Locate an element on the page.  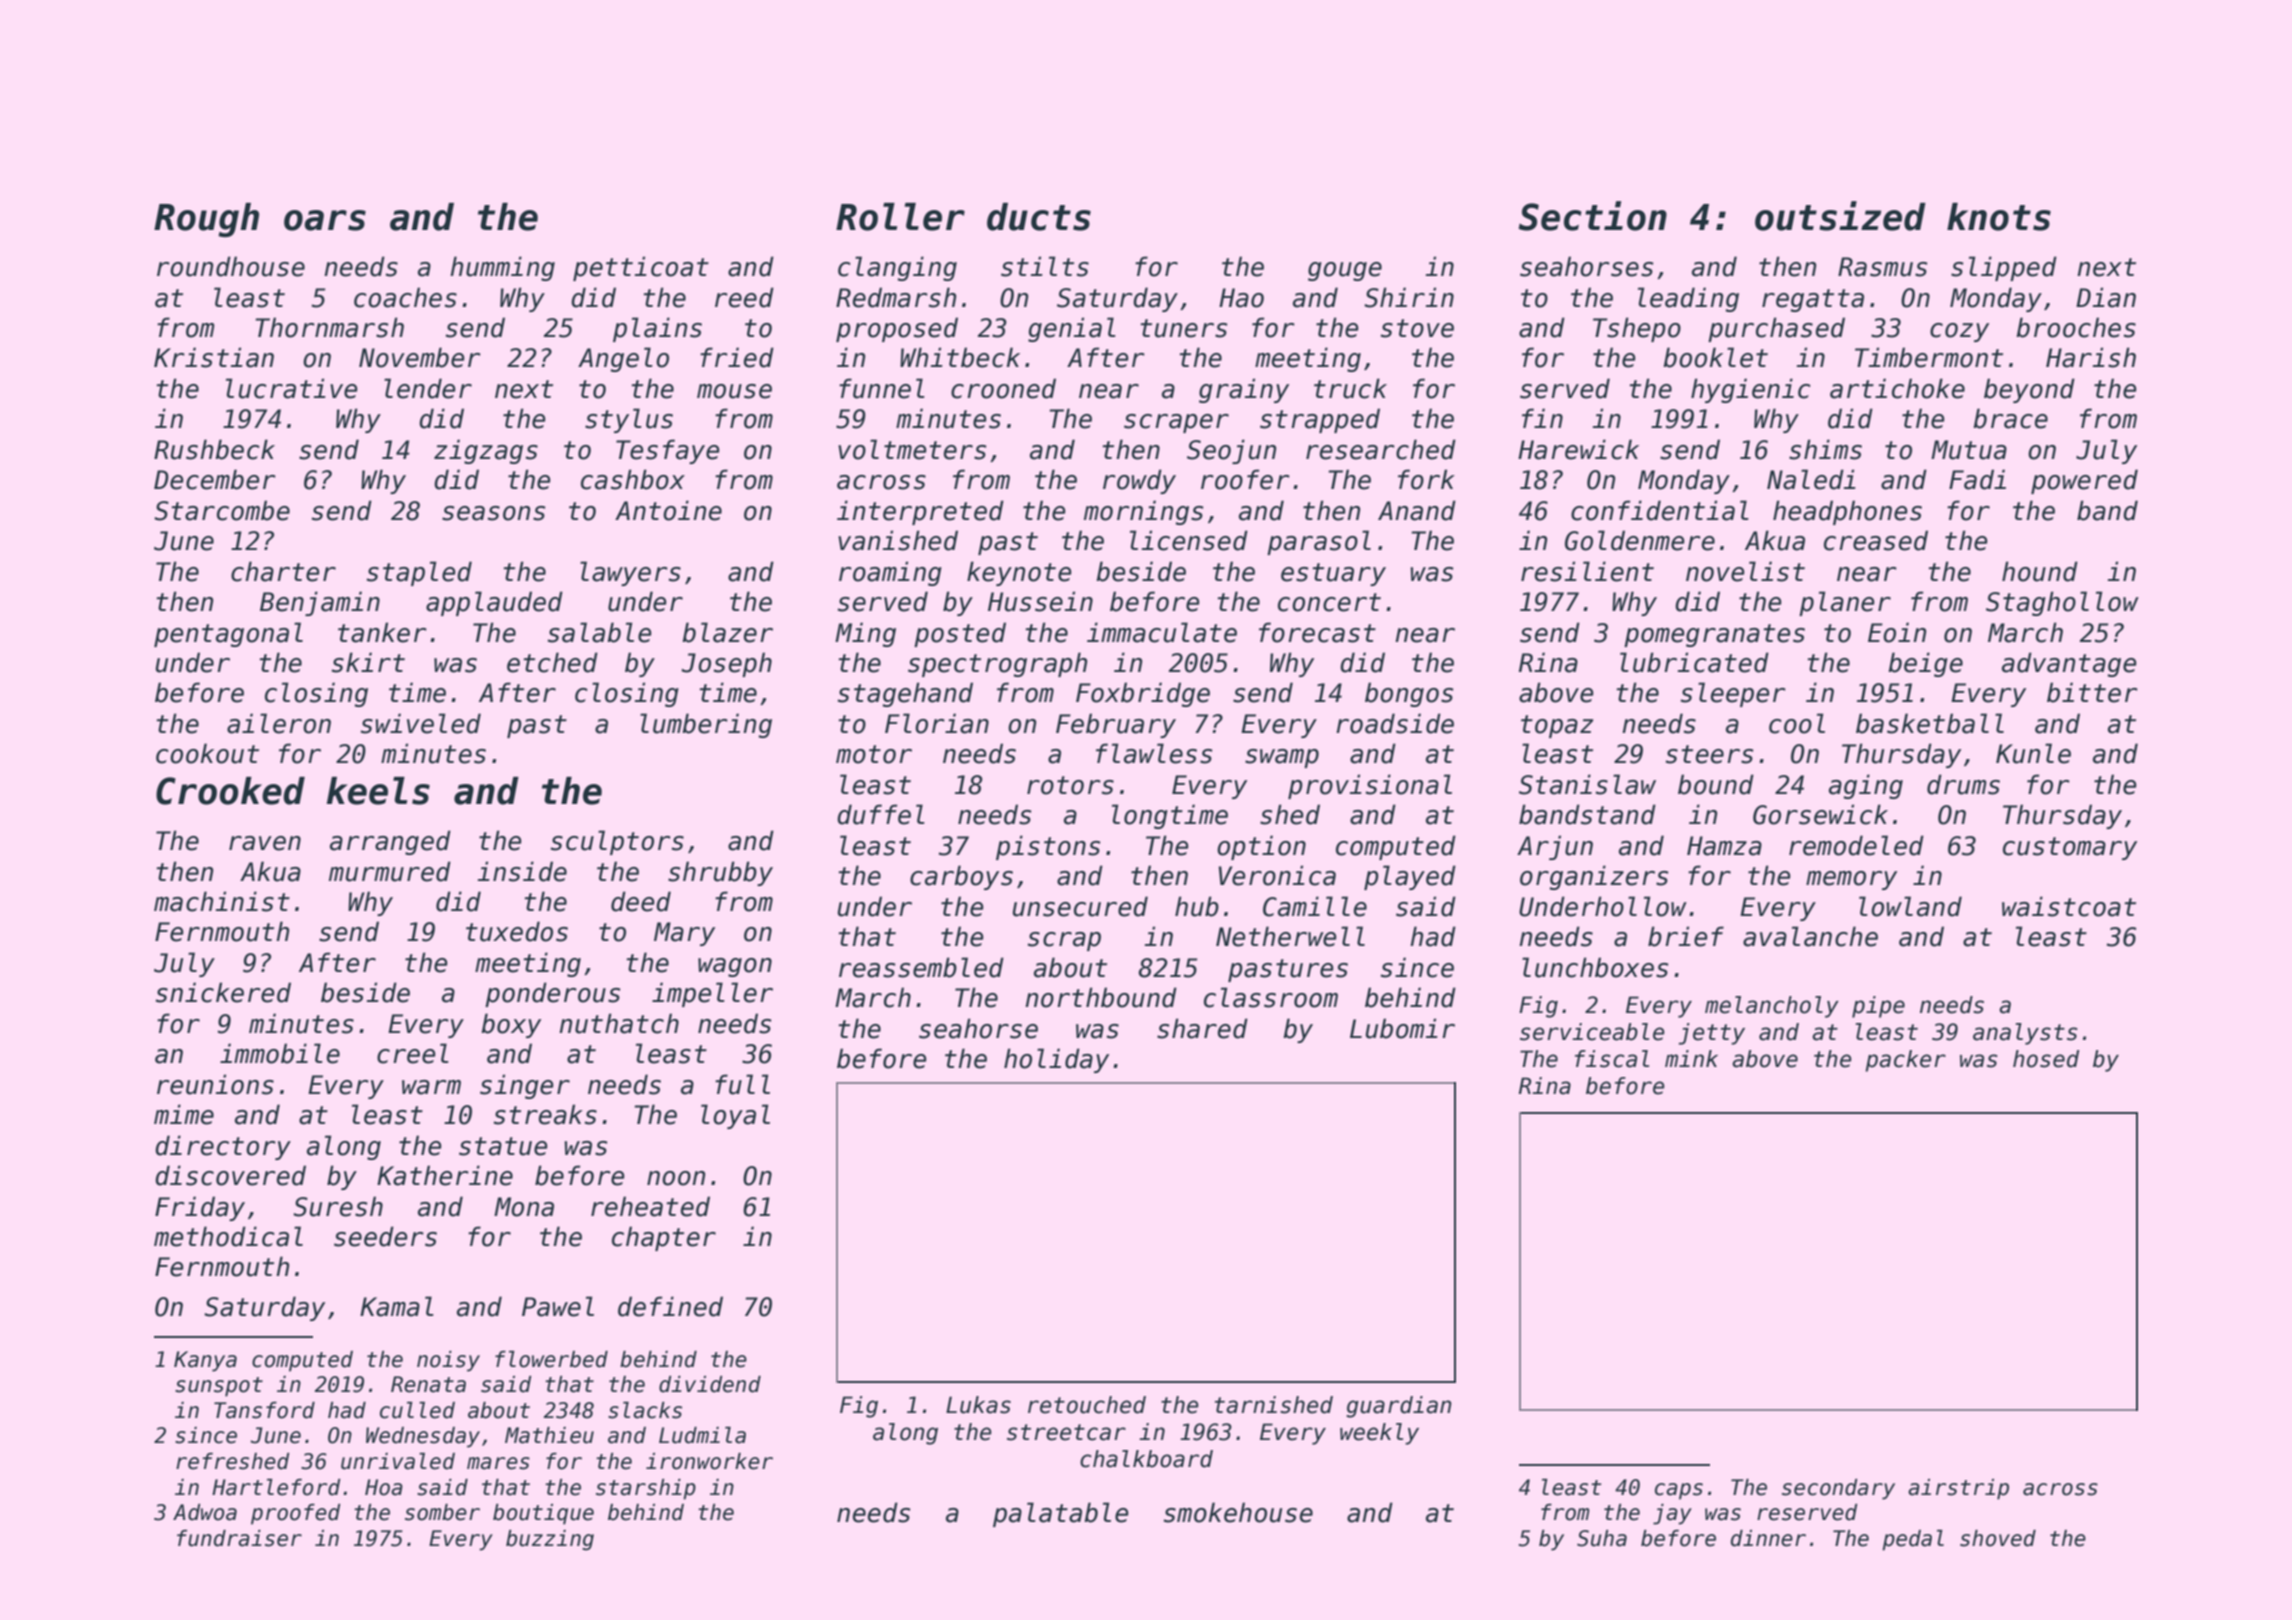
pentagonal is located at coordinates (228, 634).
